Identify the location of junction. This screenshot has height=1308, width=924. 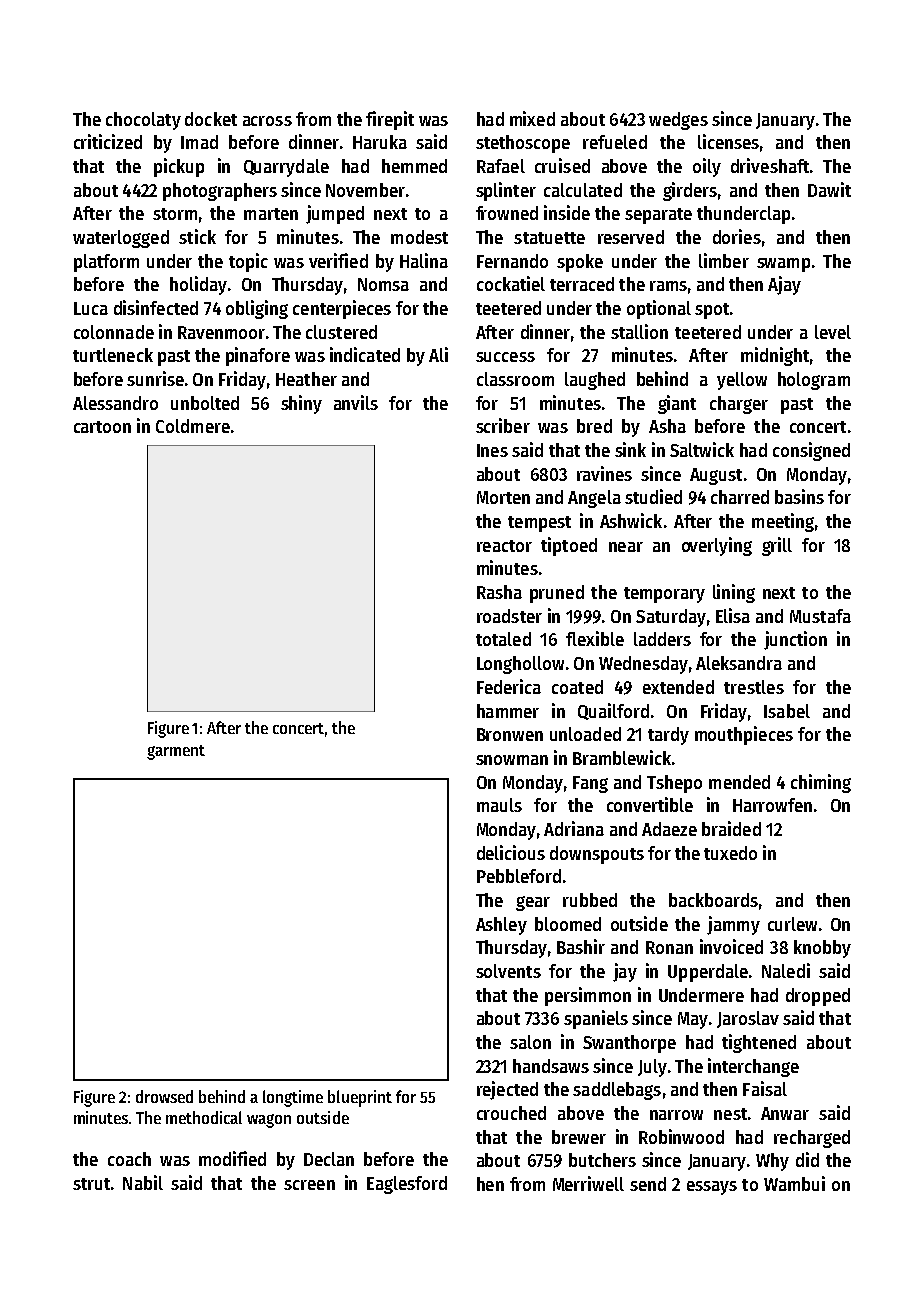
(795, 640).
